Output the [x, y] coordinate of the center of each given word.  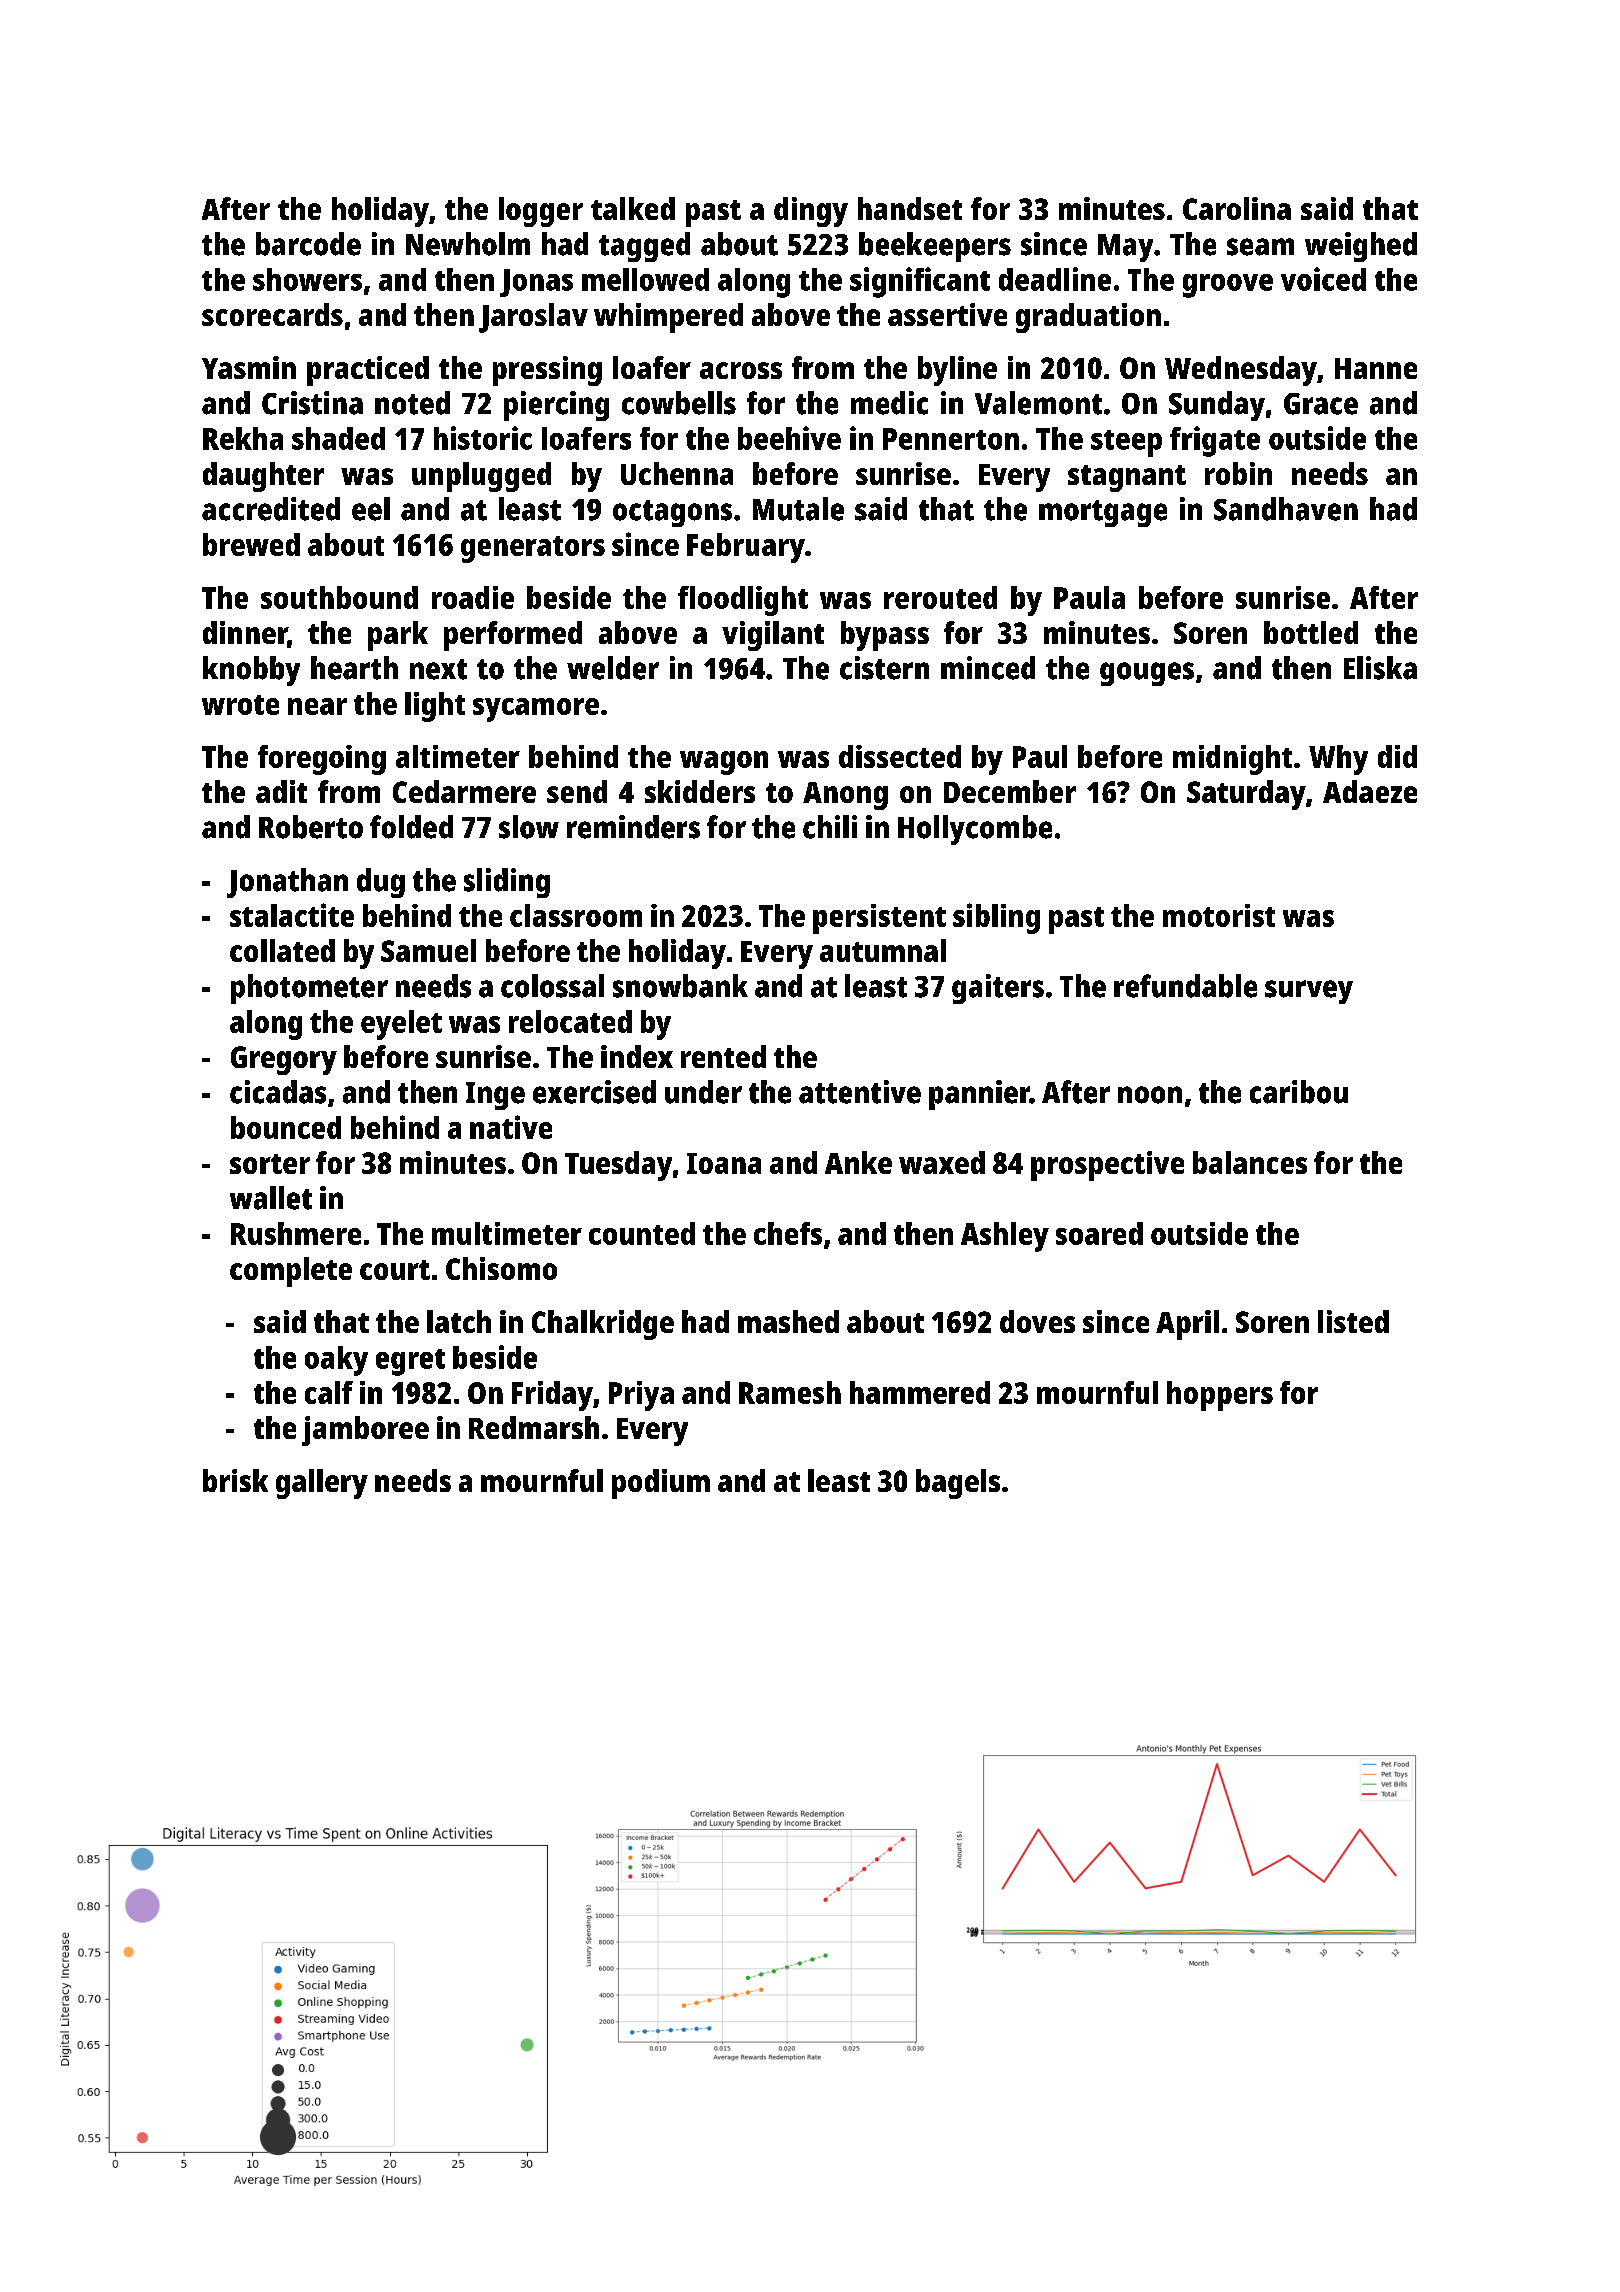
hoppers [1220, 1396]
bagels [958, 1484]
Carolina [1237, 208]
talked [633, 208]
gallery [322, 1484]
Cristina [312, 403]
